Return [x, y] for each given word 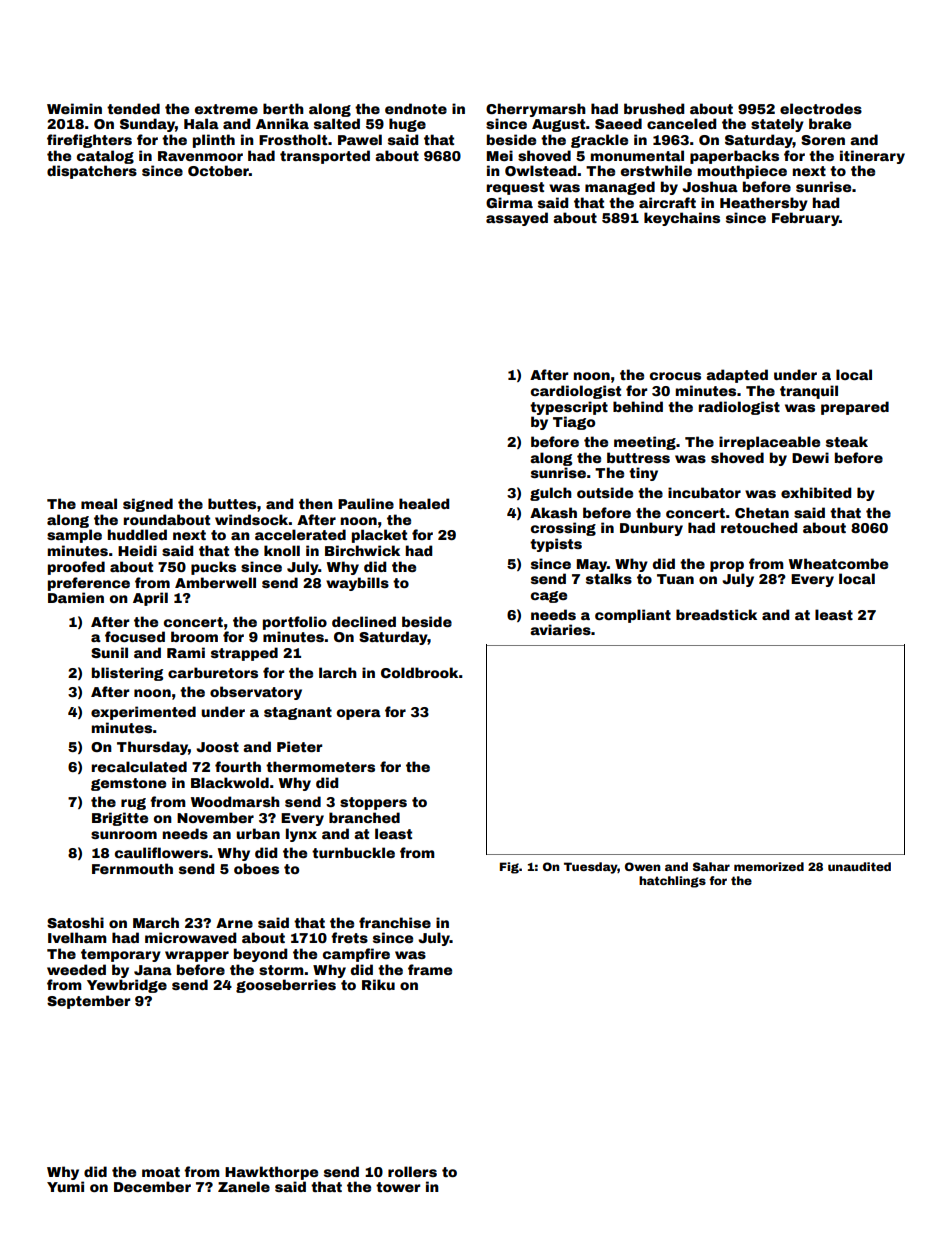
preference [89, 584]
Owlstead [540, 170]
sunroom [124, 835]
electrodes [821, 108]
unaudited [859, 866]
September [88, 1002]
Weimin [74, 108]
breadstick [716, 614]
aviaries [560, 629]
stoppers [373, 803]
